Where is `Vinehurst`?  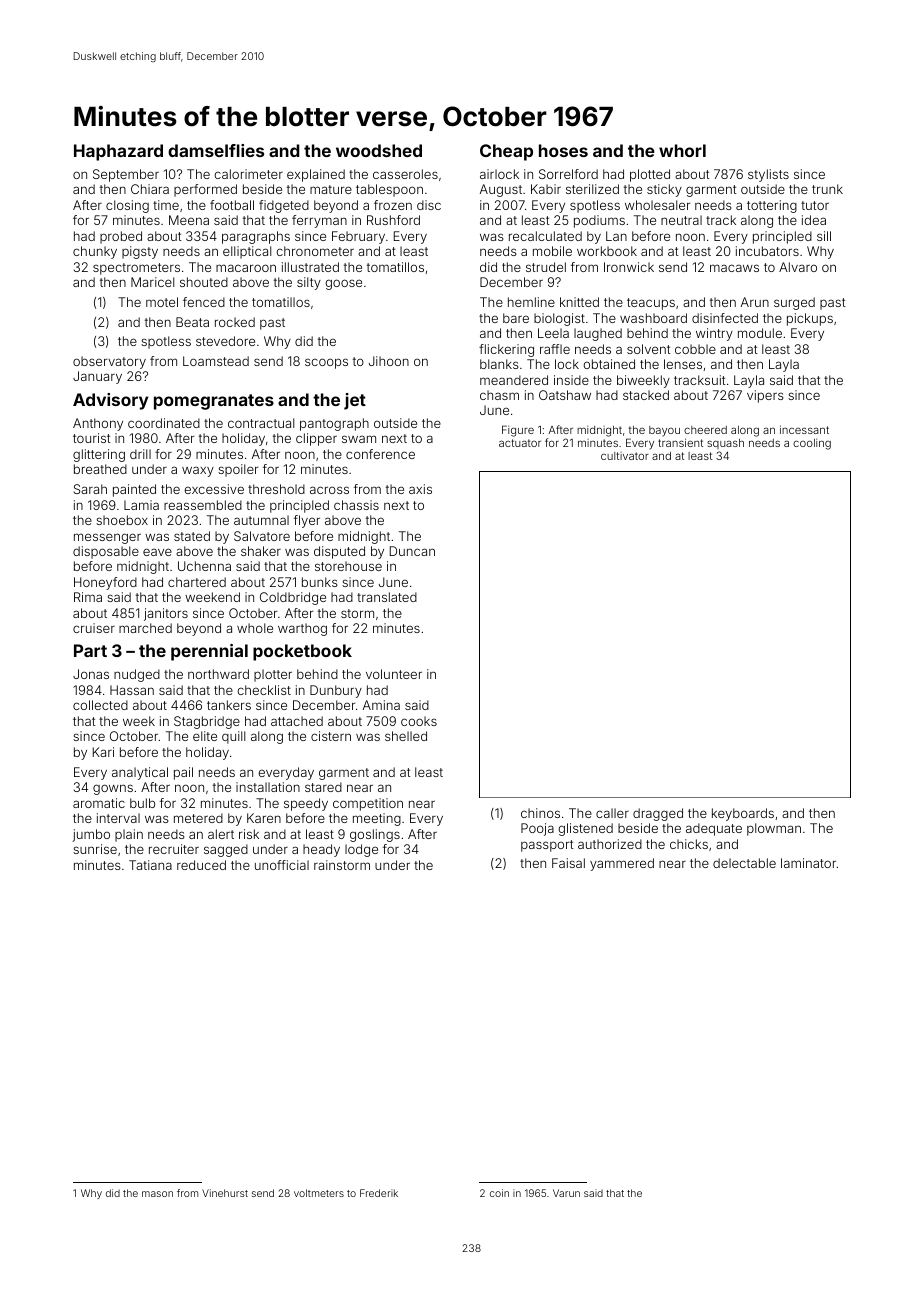
Vinehurst is located at coordinates (225, 1193).
